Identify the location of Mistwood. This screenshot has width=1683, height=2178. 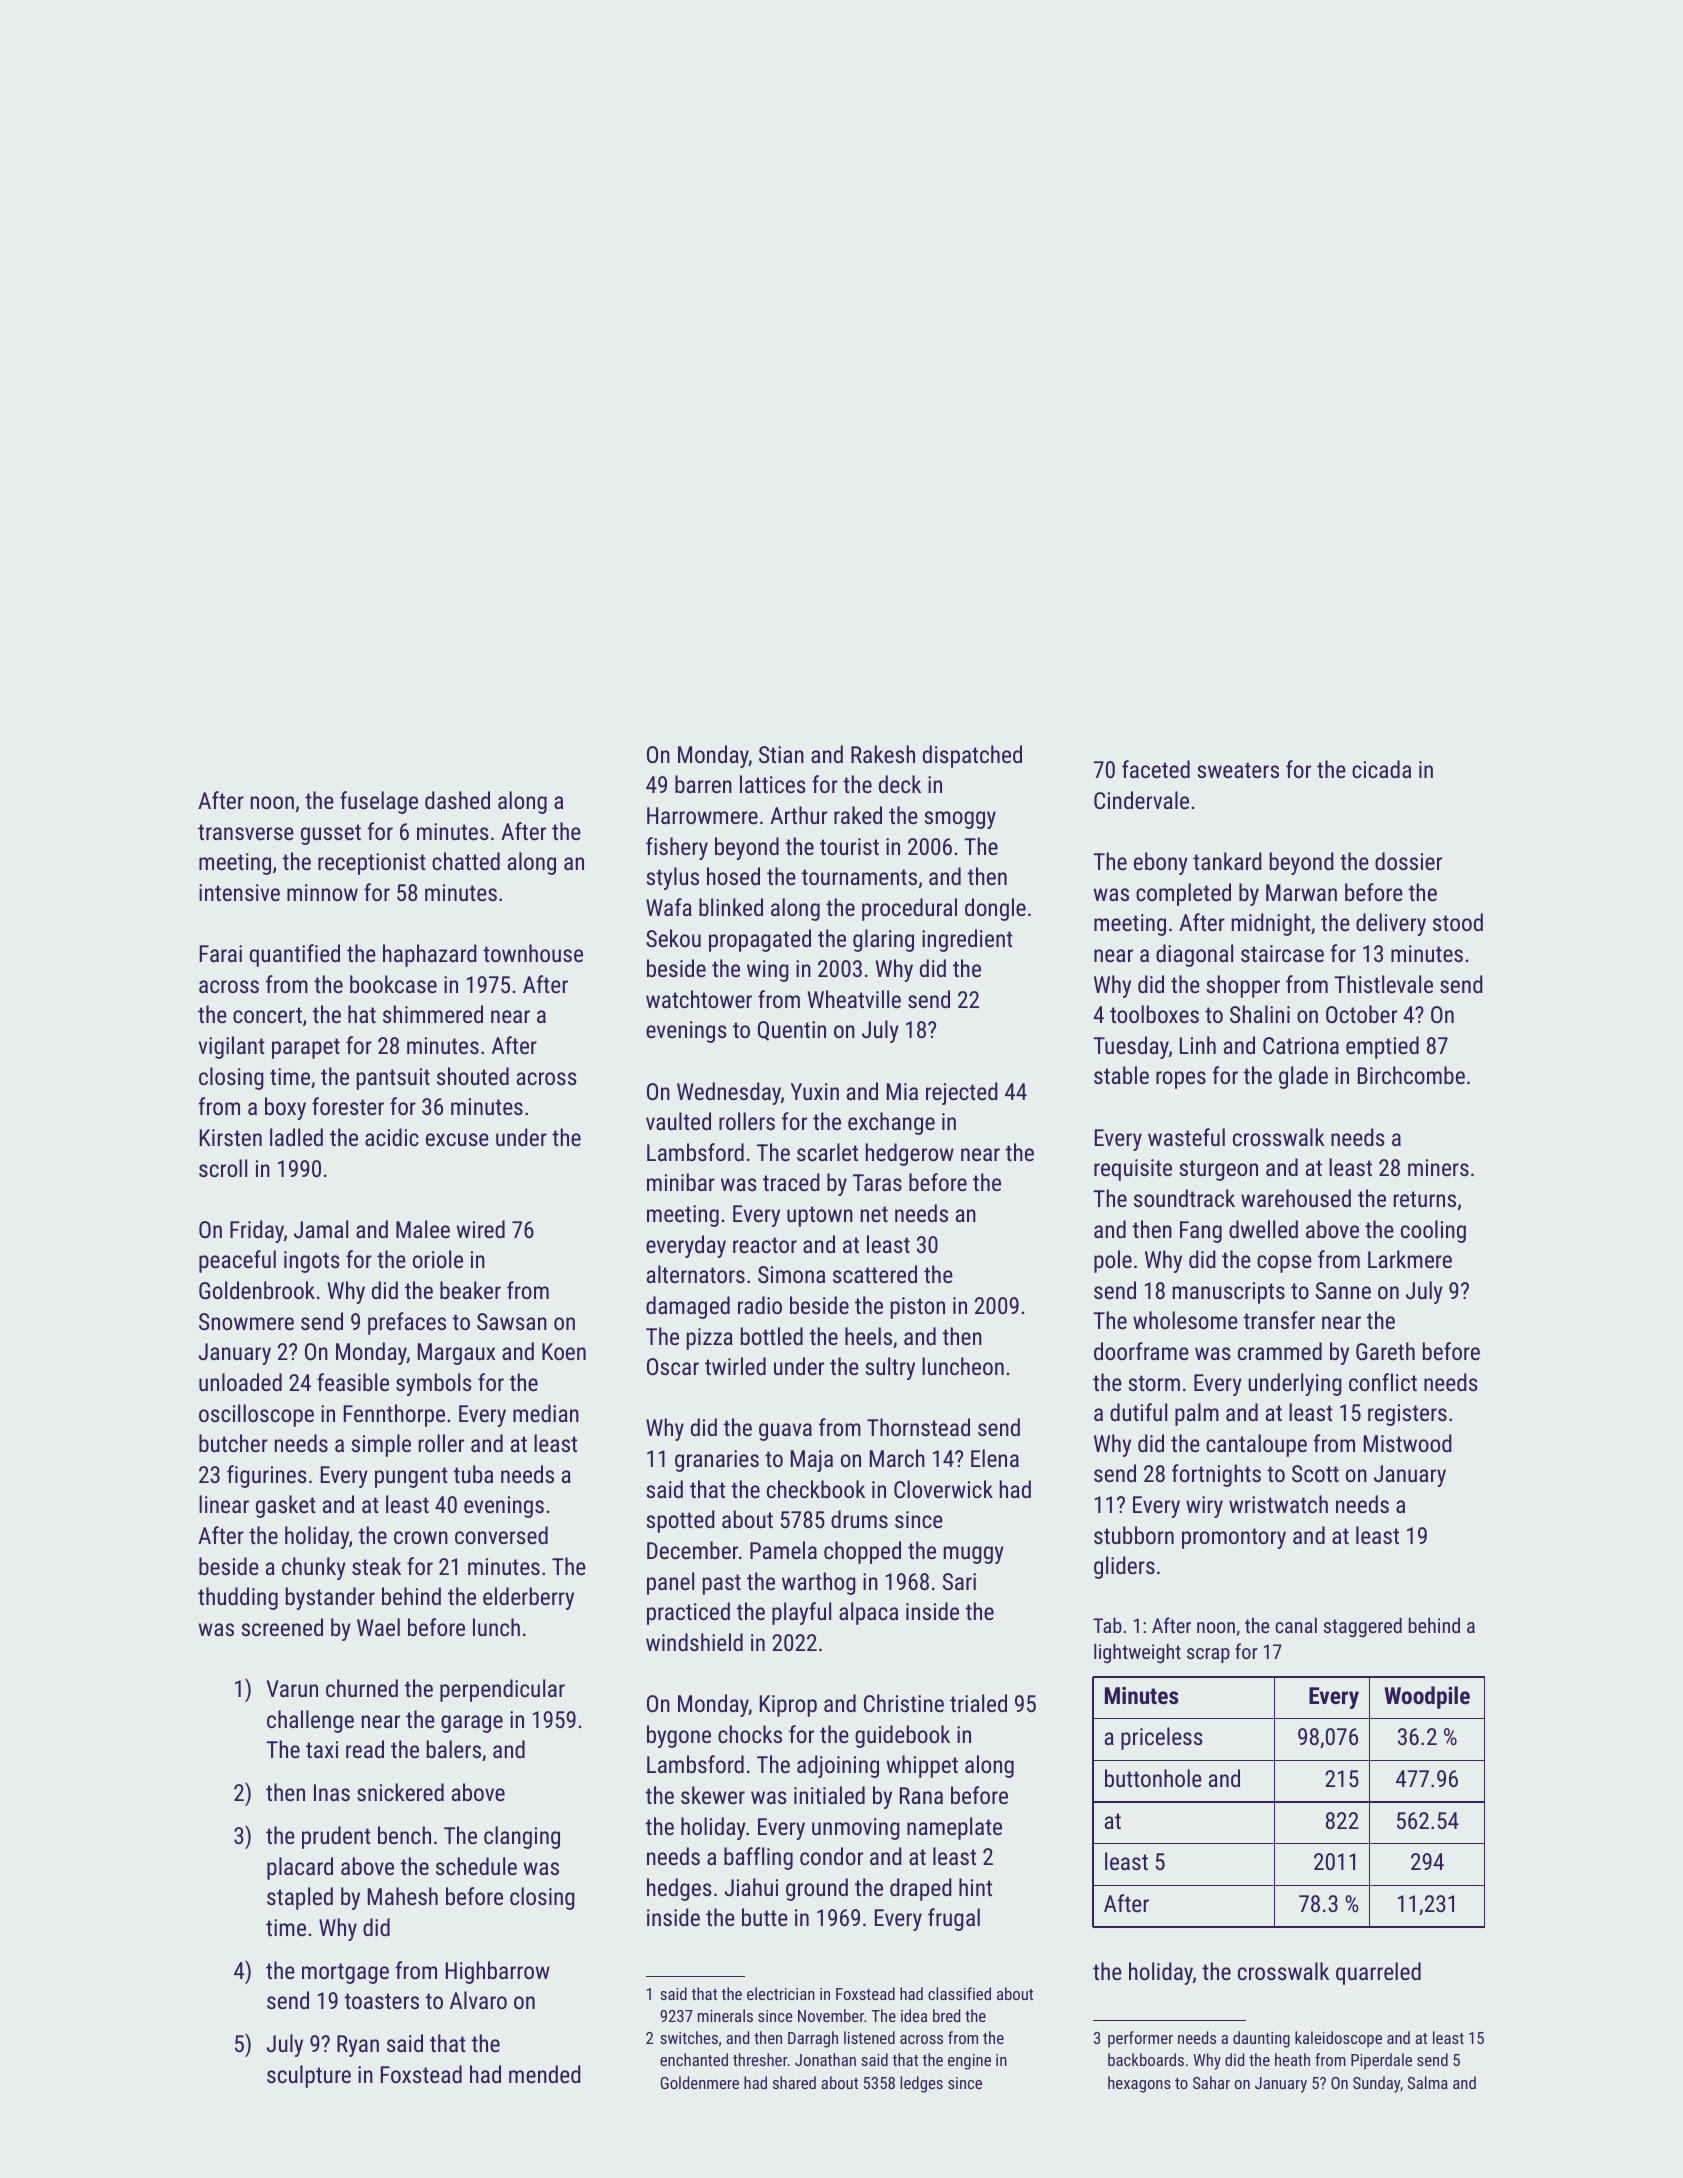
(1408, 1443).
